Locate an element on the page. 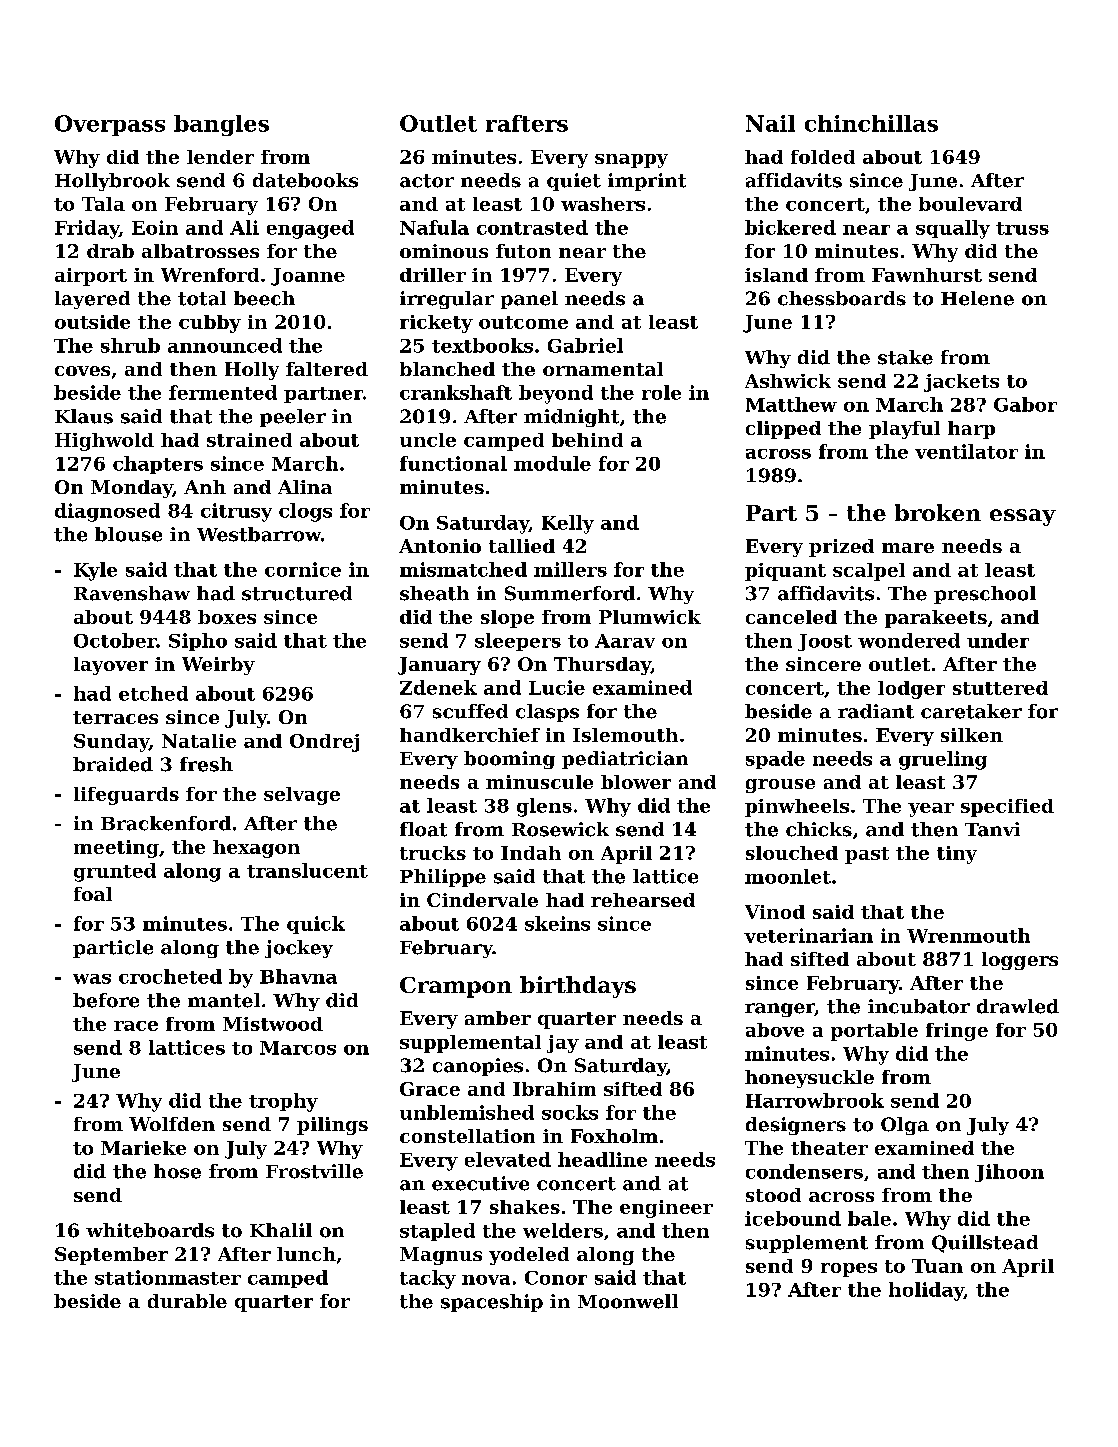 The image size is (1118, 1447). durable is located at coordinates (187, 1301).
